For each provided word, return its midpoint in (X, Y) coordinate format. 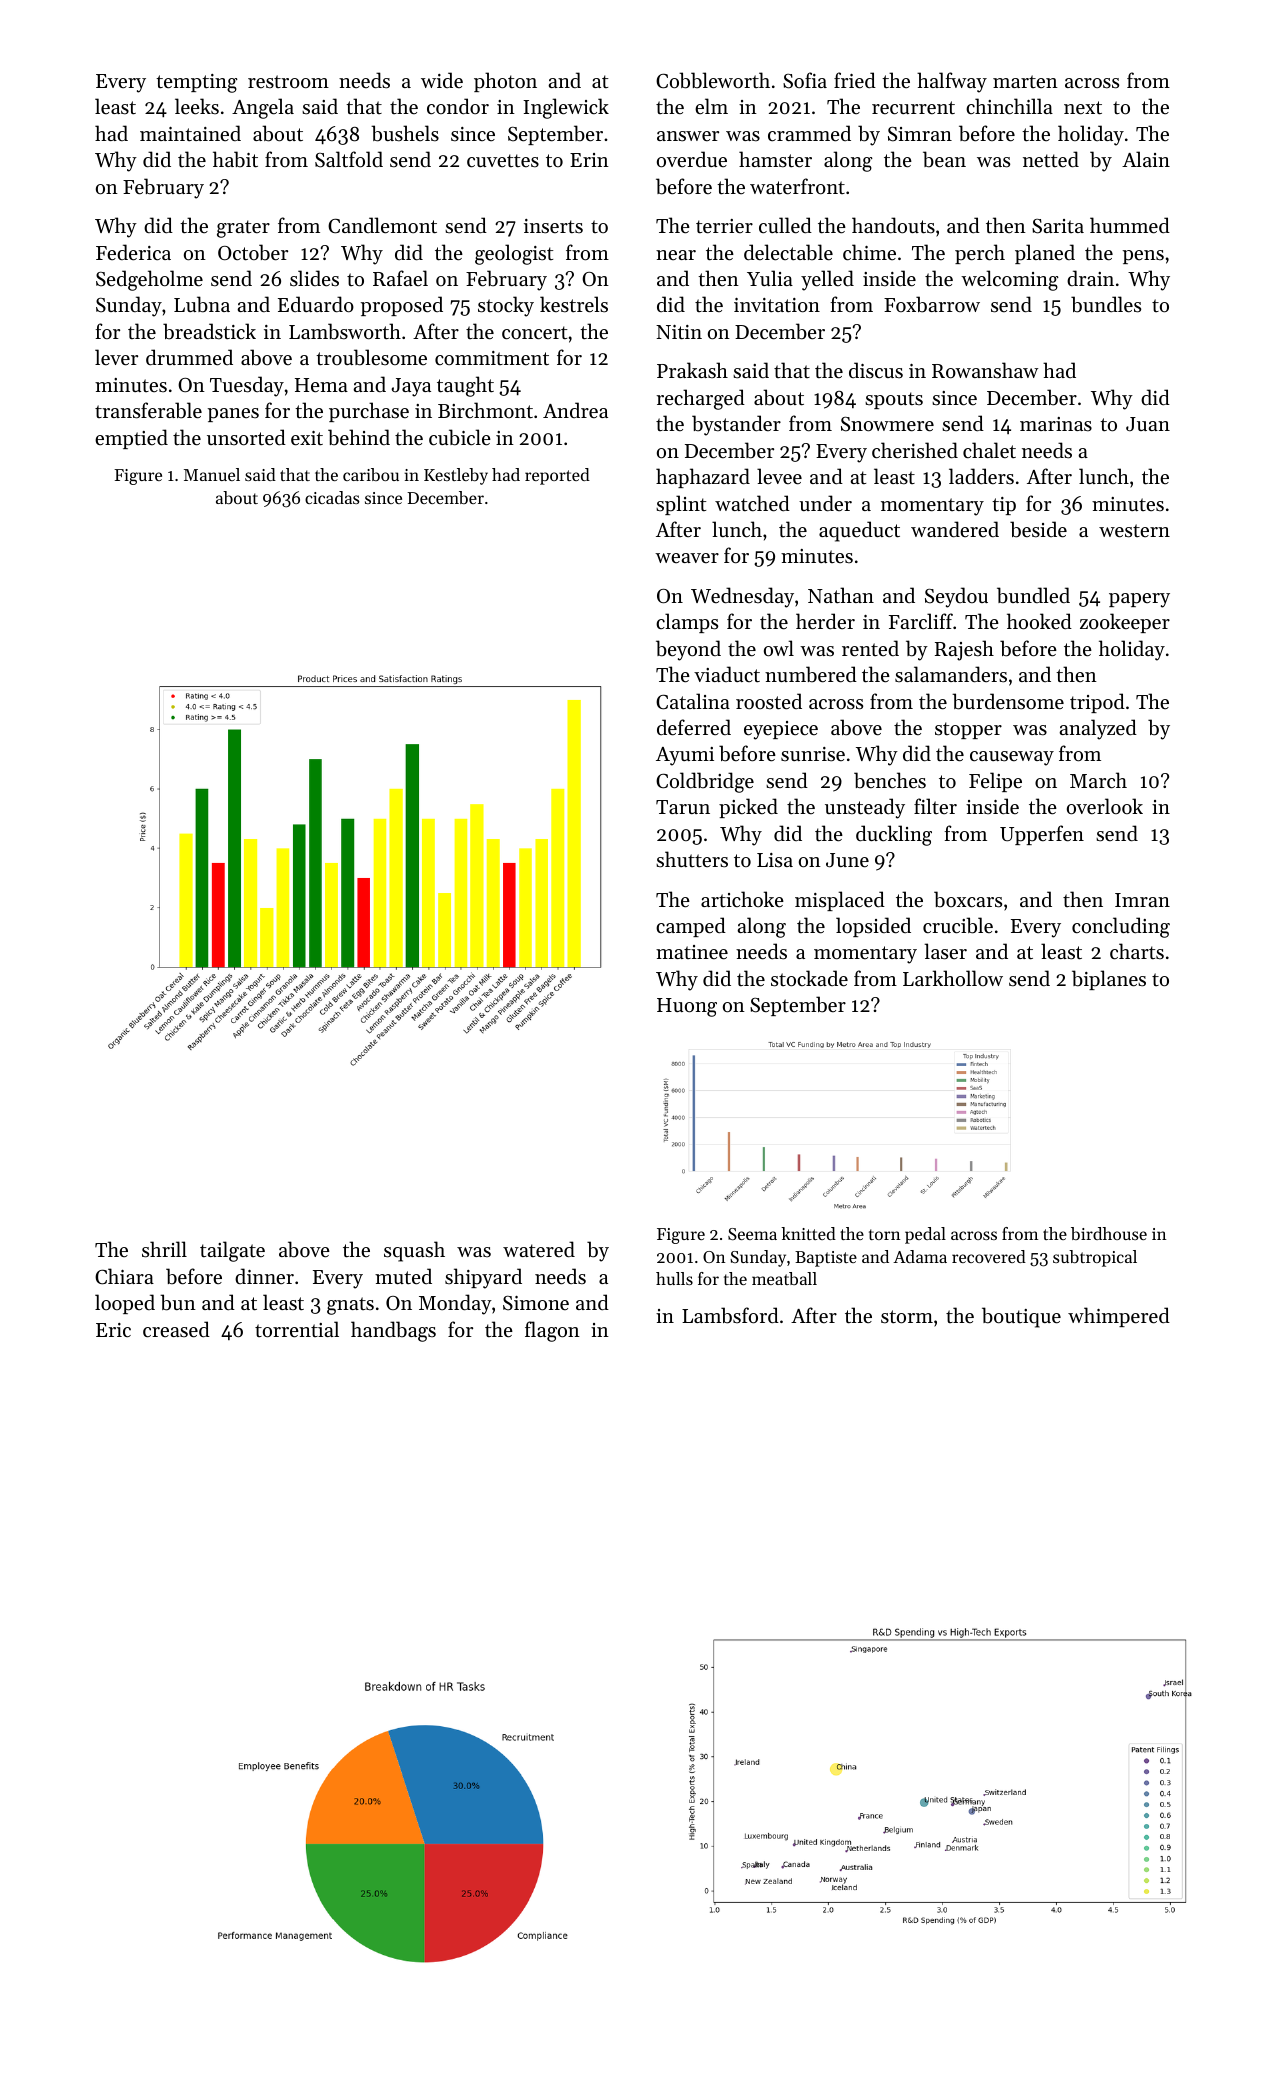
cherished (915, 450)
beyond (688, 650)
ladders (981, 476)
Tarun (683, 807)
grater (243, 229)
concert (534, 333)
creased (176, 1329)
